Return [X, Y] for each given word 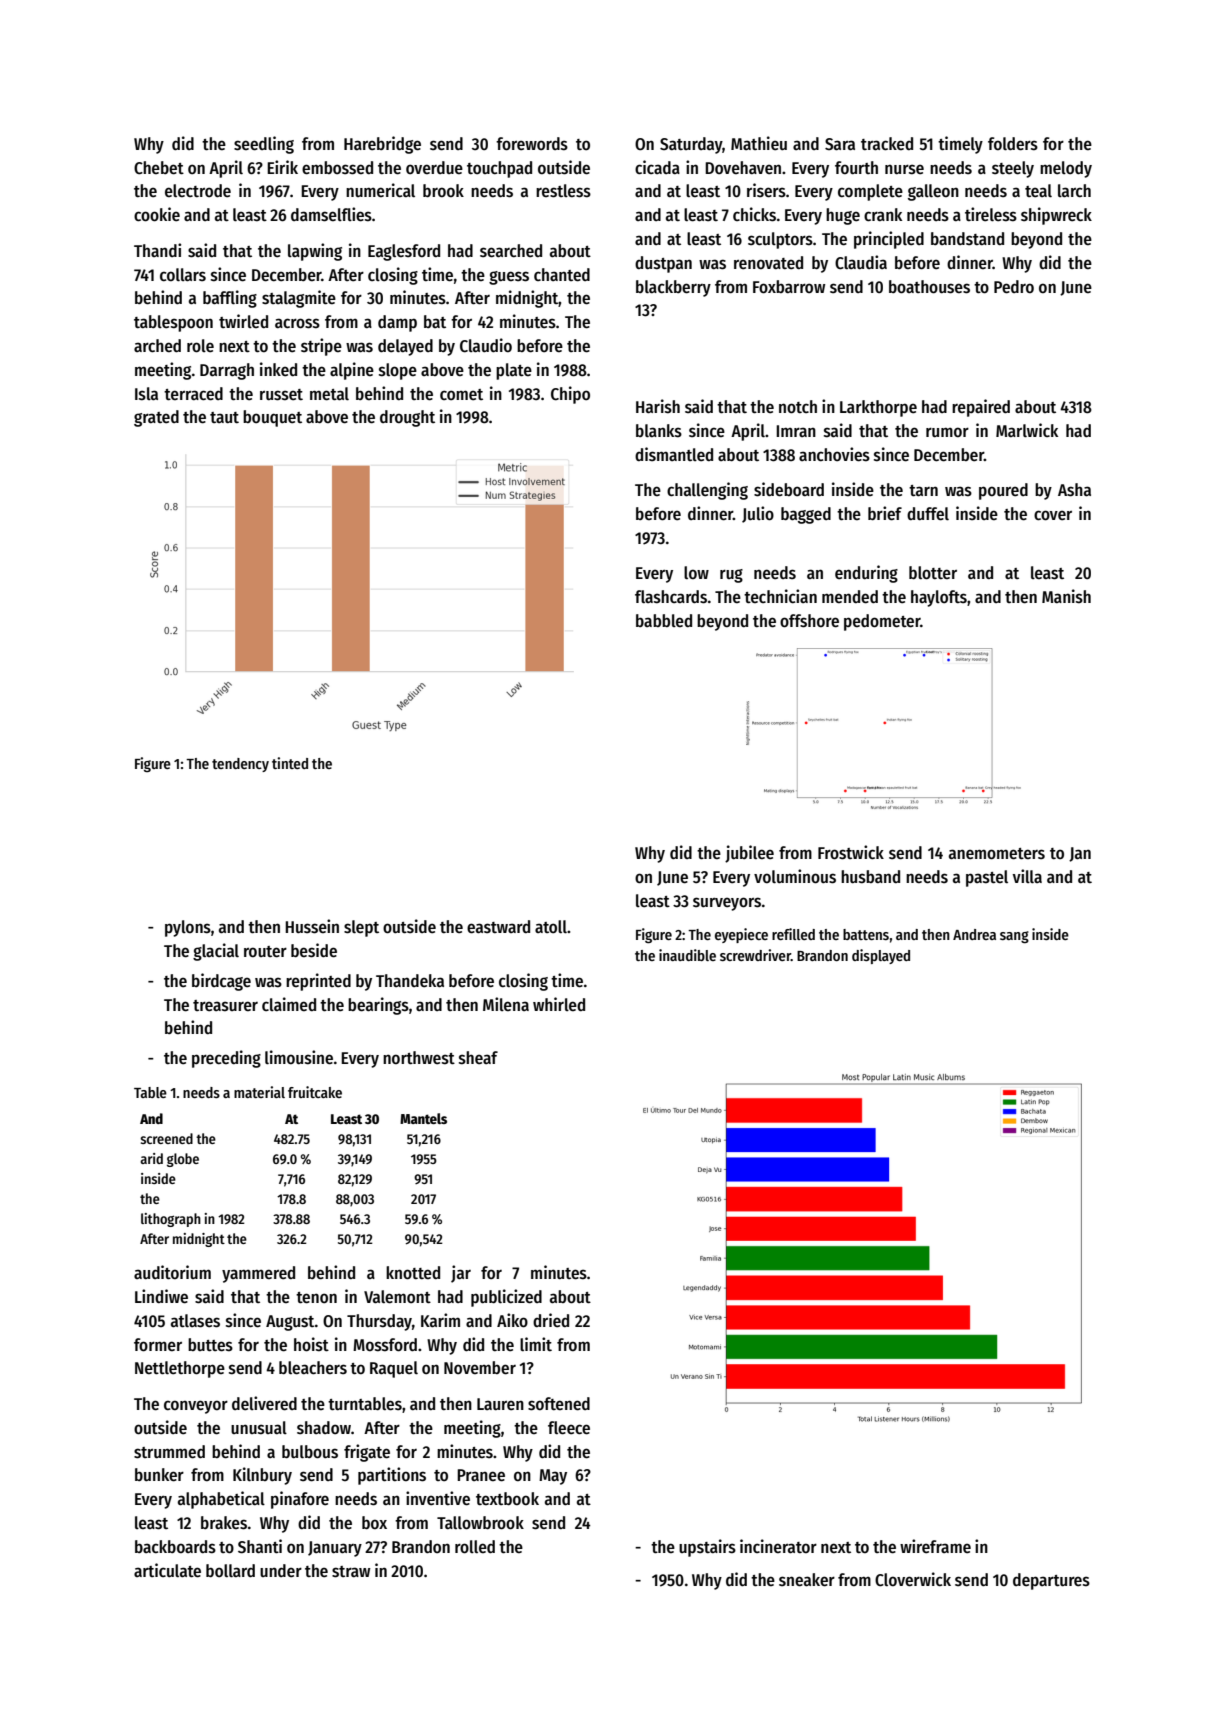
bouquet [272, 418]
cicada [657, 167]
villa [1027, 876]
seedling [264, 145]
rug [731, 576]
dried [551, 1320]
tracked [887, 144]
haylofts [939, 598]
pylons [188, 928]
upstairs [707, 1548]
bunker [159, 1475]
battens [866, 934]
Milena [506, 1004]
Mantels [423, 1118]
